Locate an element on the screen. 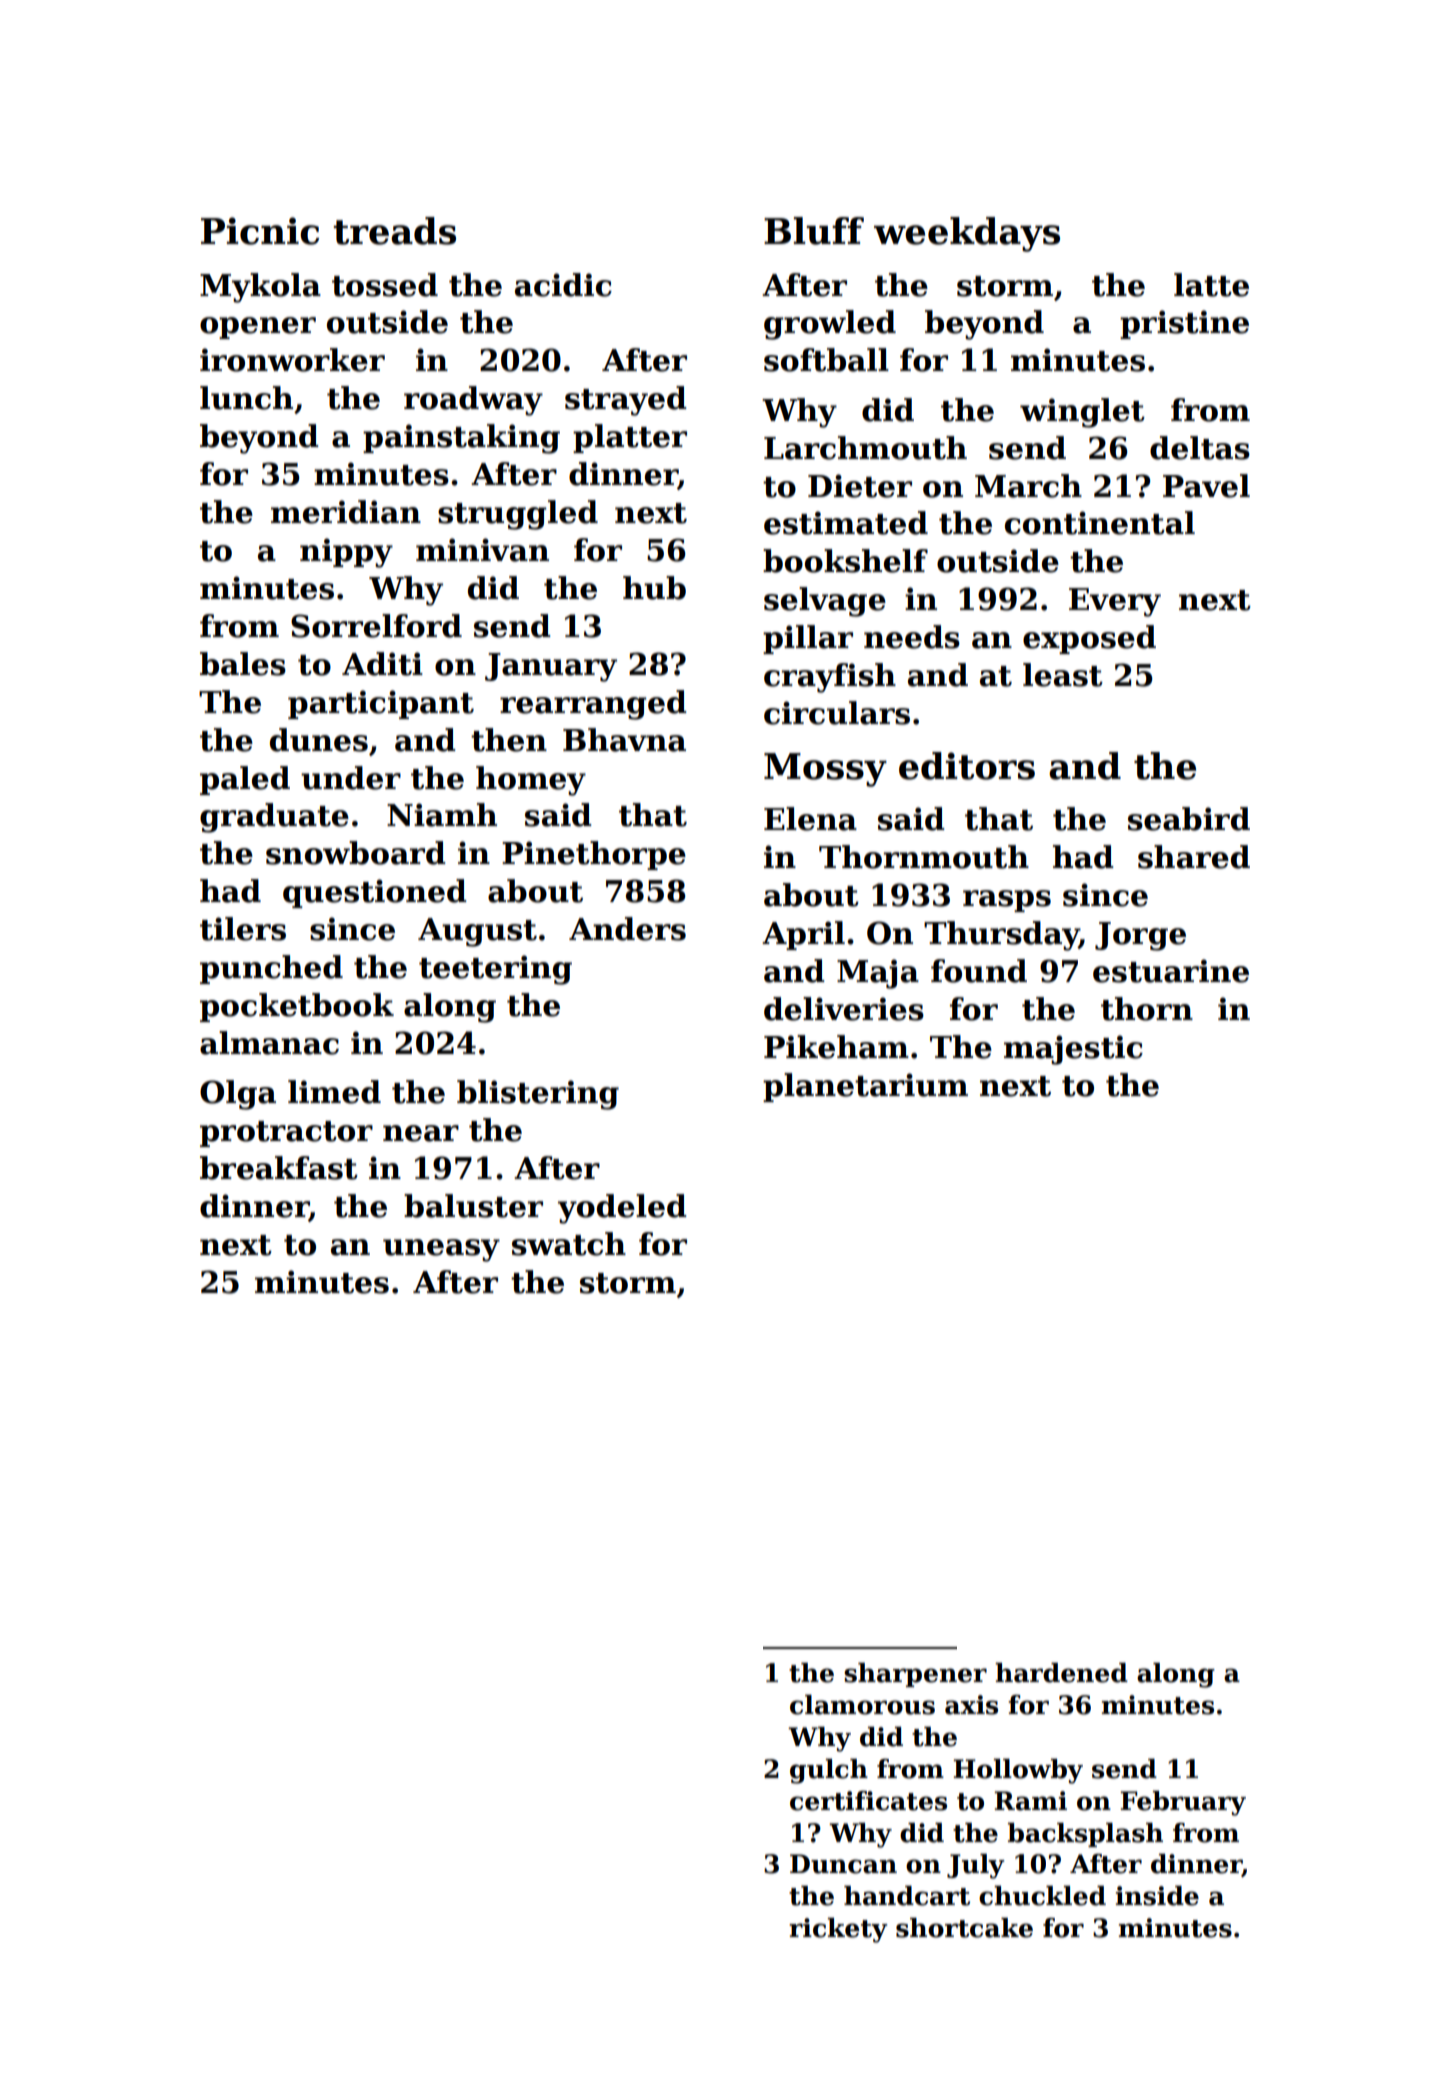 This screenshot has width=1450, height=2100. treads is located at coordinates (395, 231).
